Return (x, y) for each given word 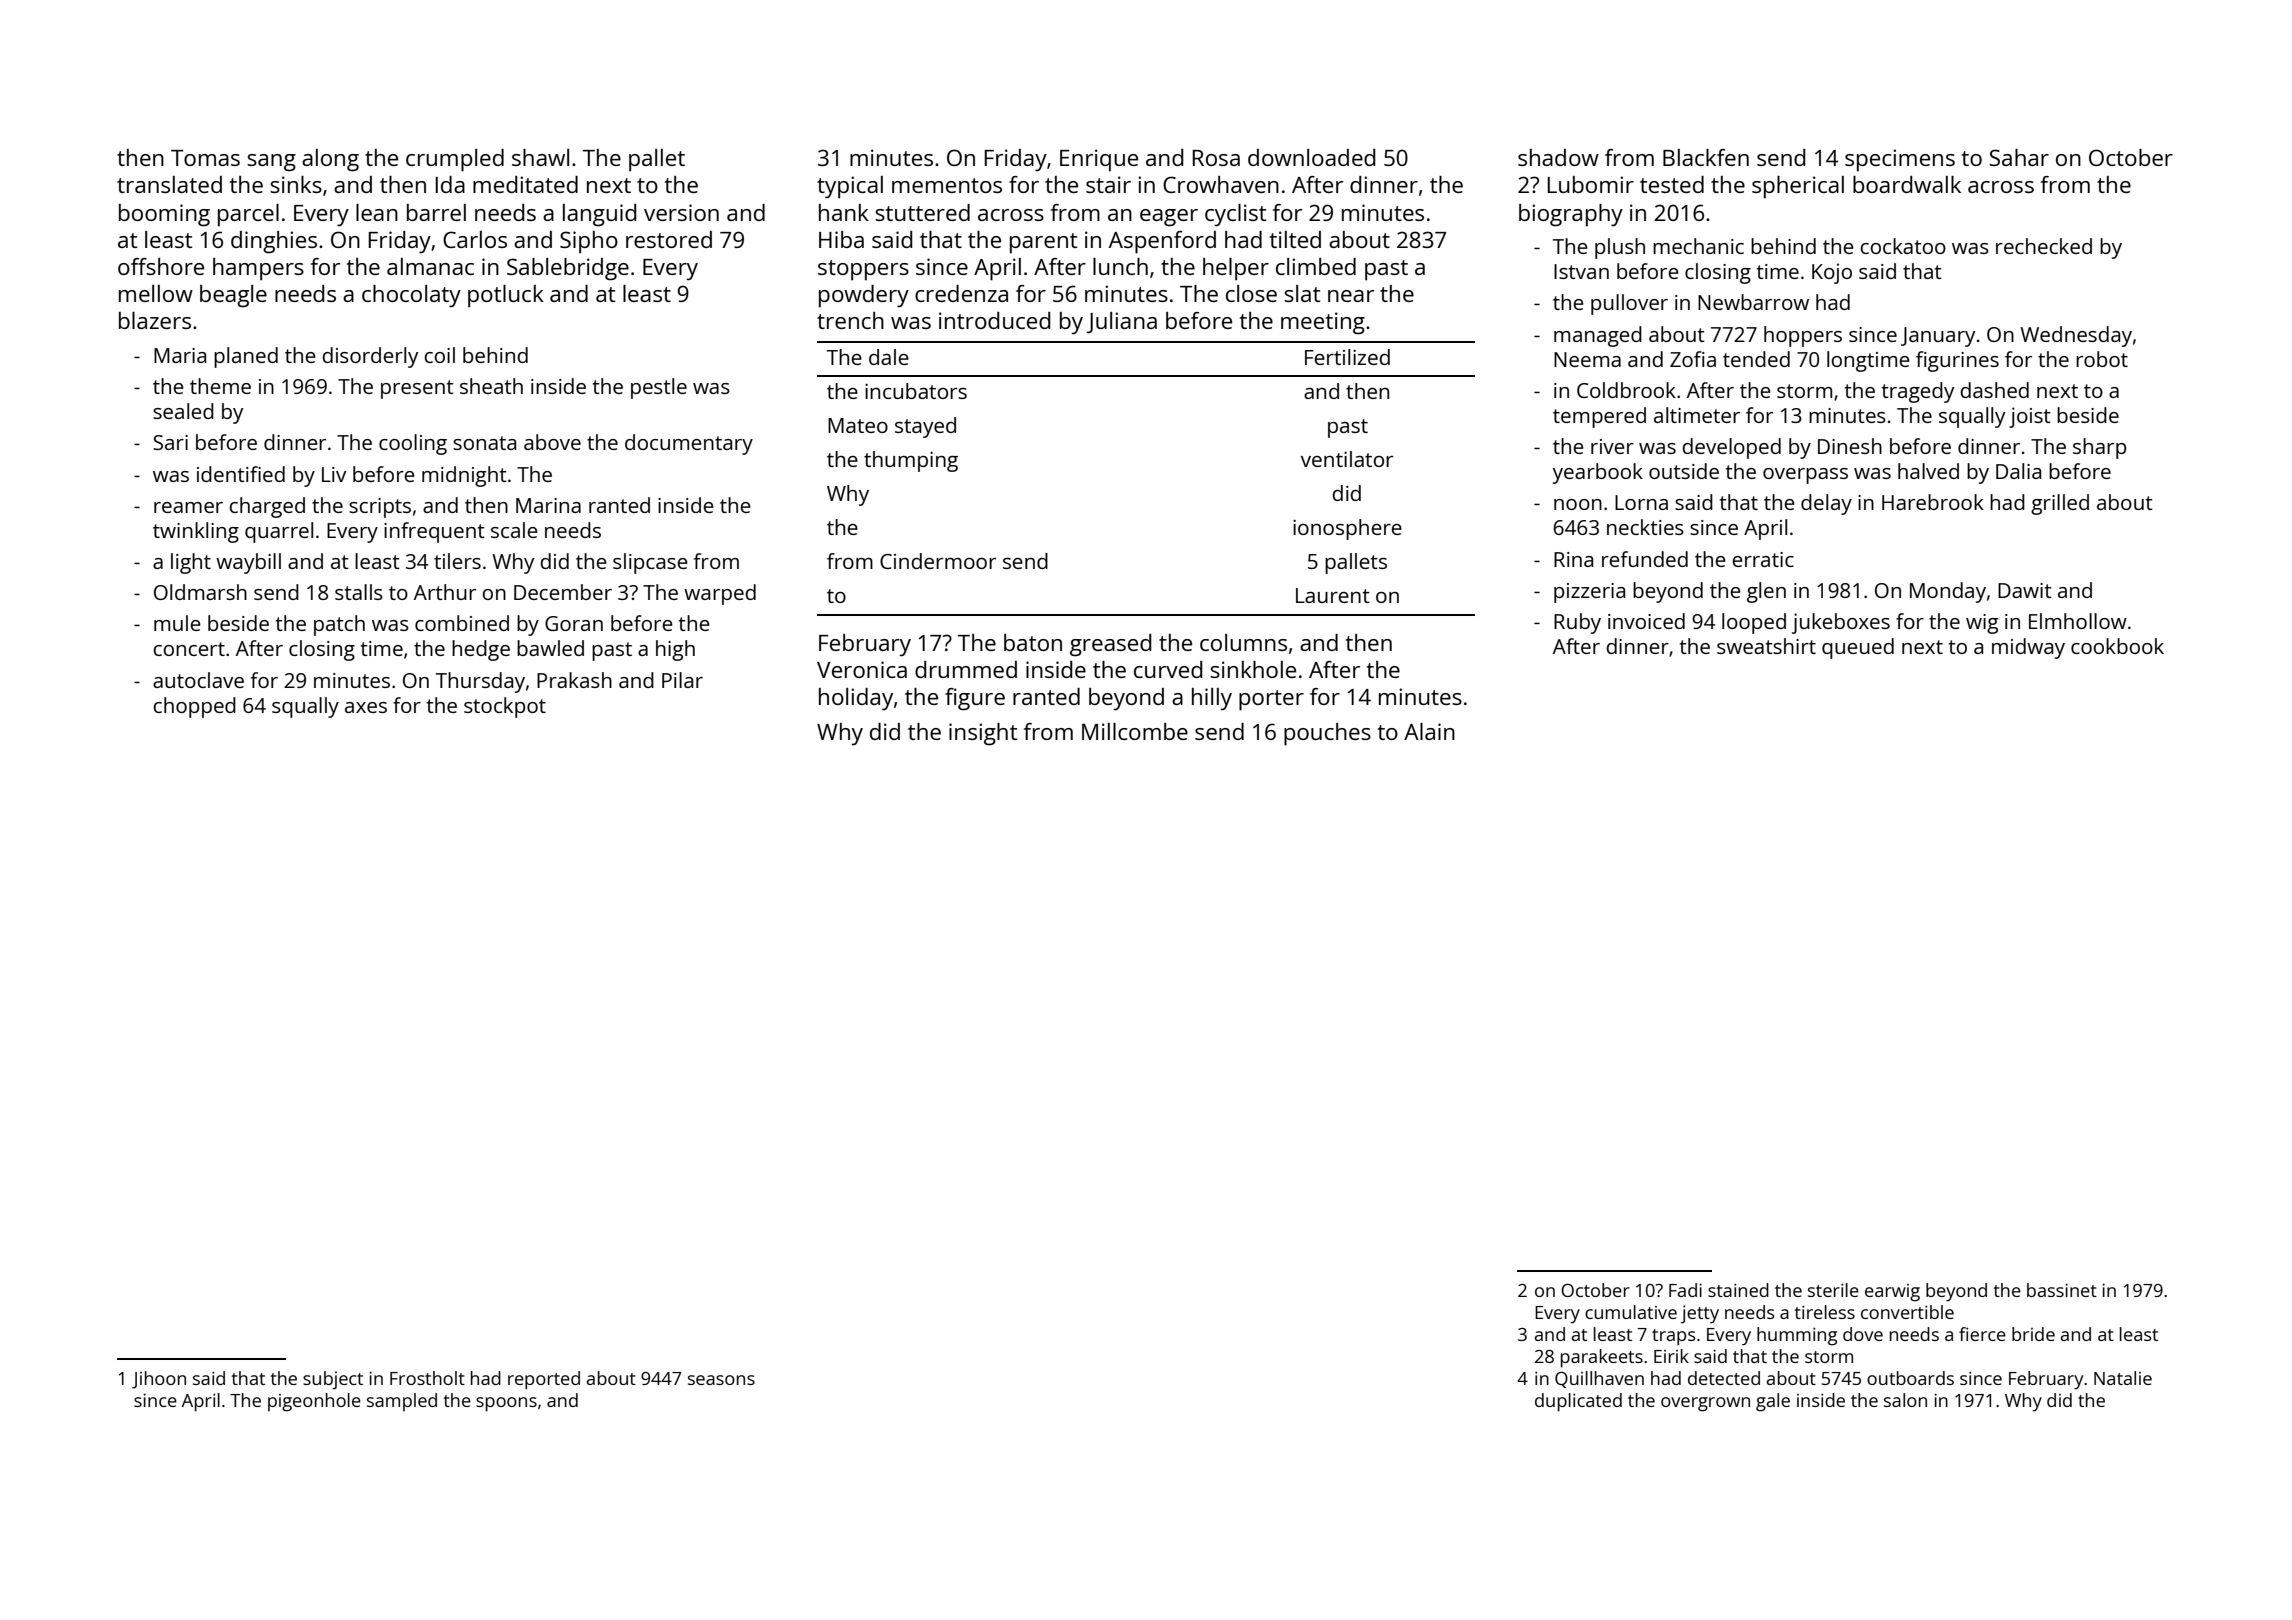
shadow (1558, 157)
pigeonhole (314, 1402)
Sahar (2019, 157)
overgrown (1705, 1404)
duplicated (1578, 1402)
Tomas (205, 158)
